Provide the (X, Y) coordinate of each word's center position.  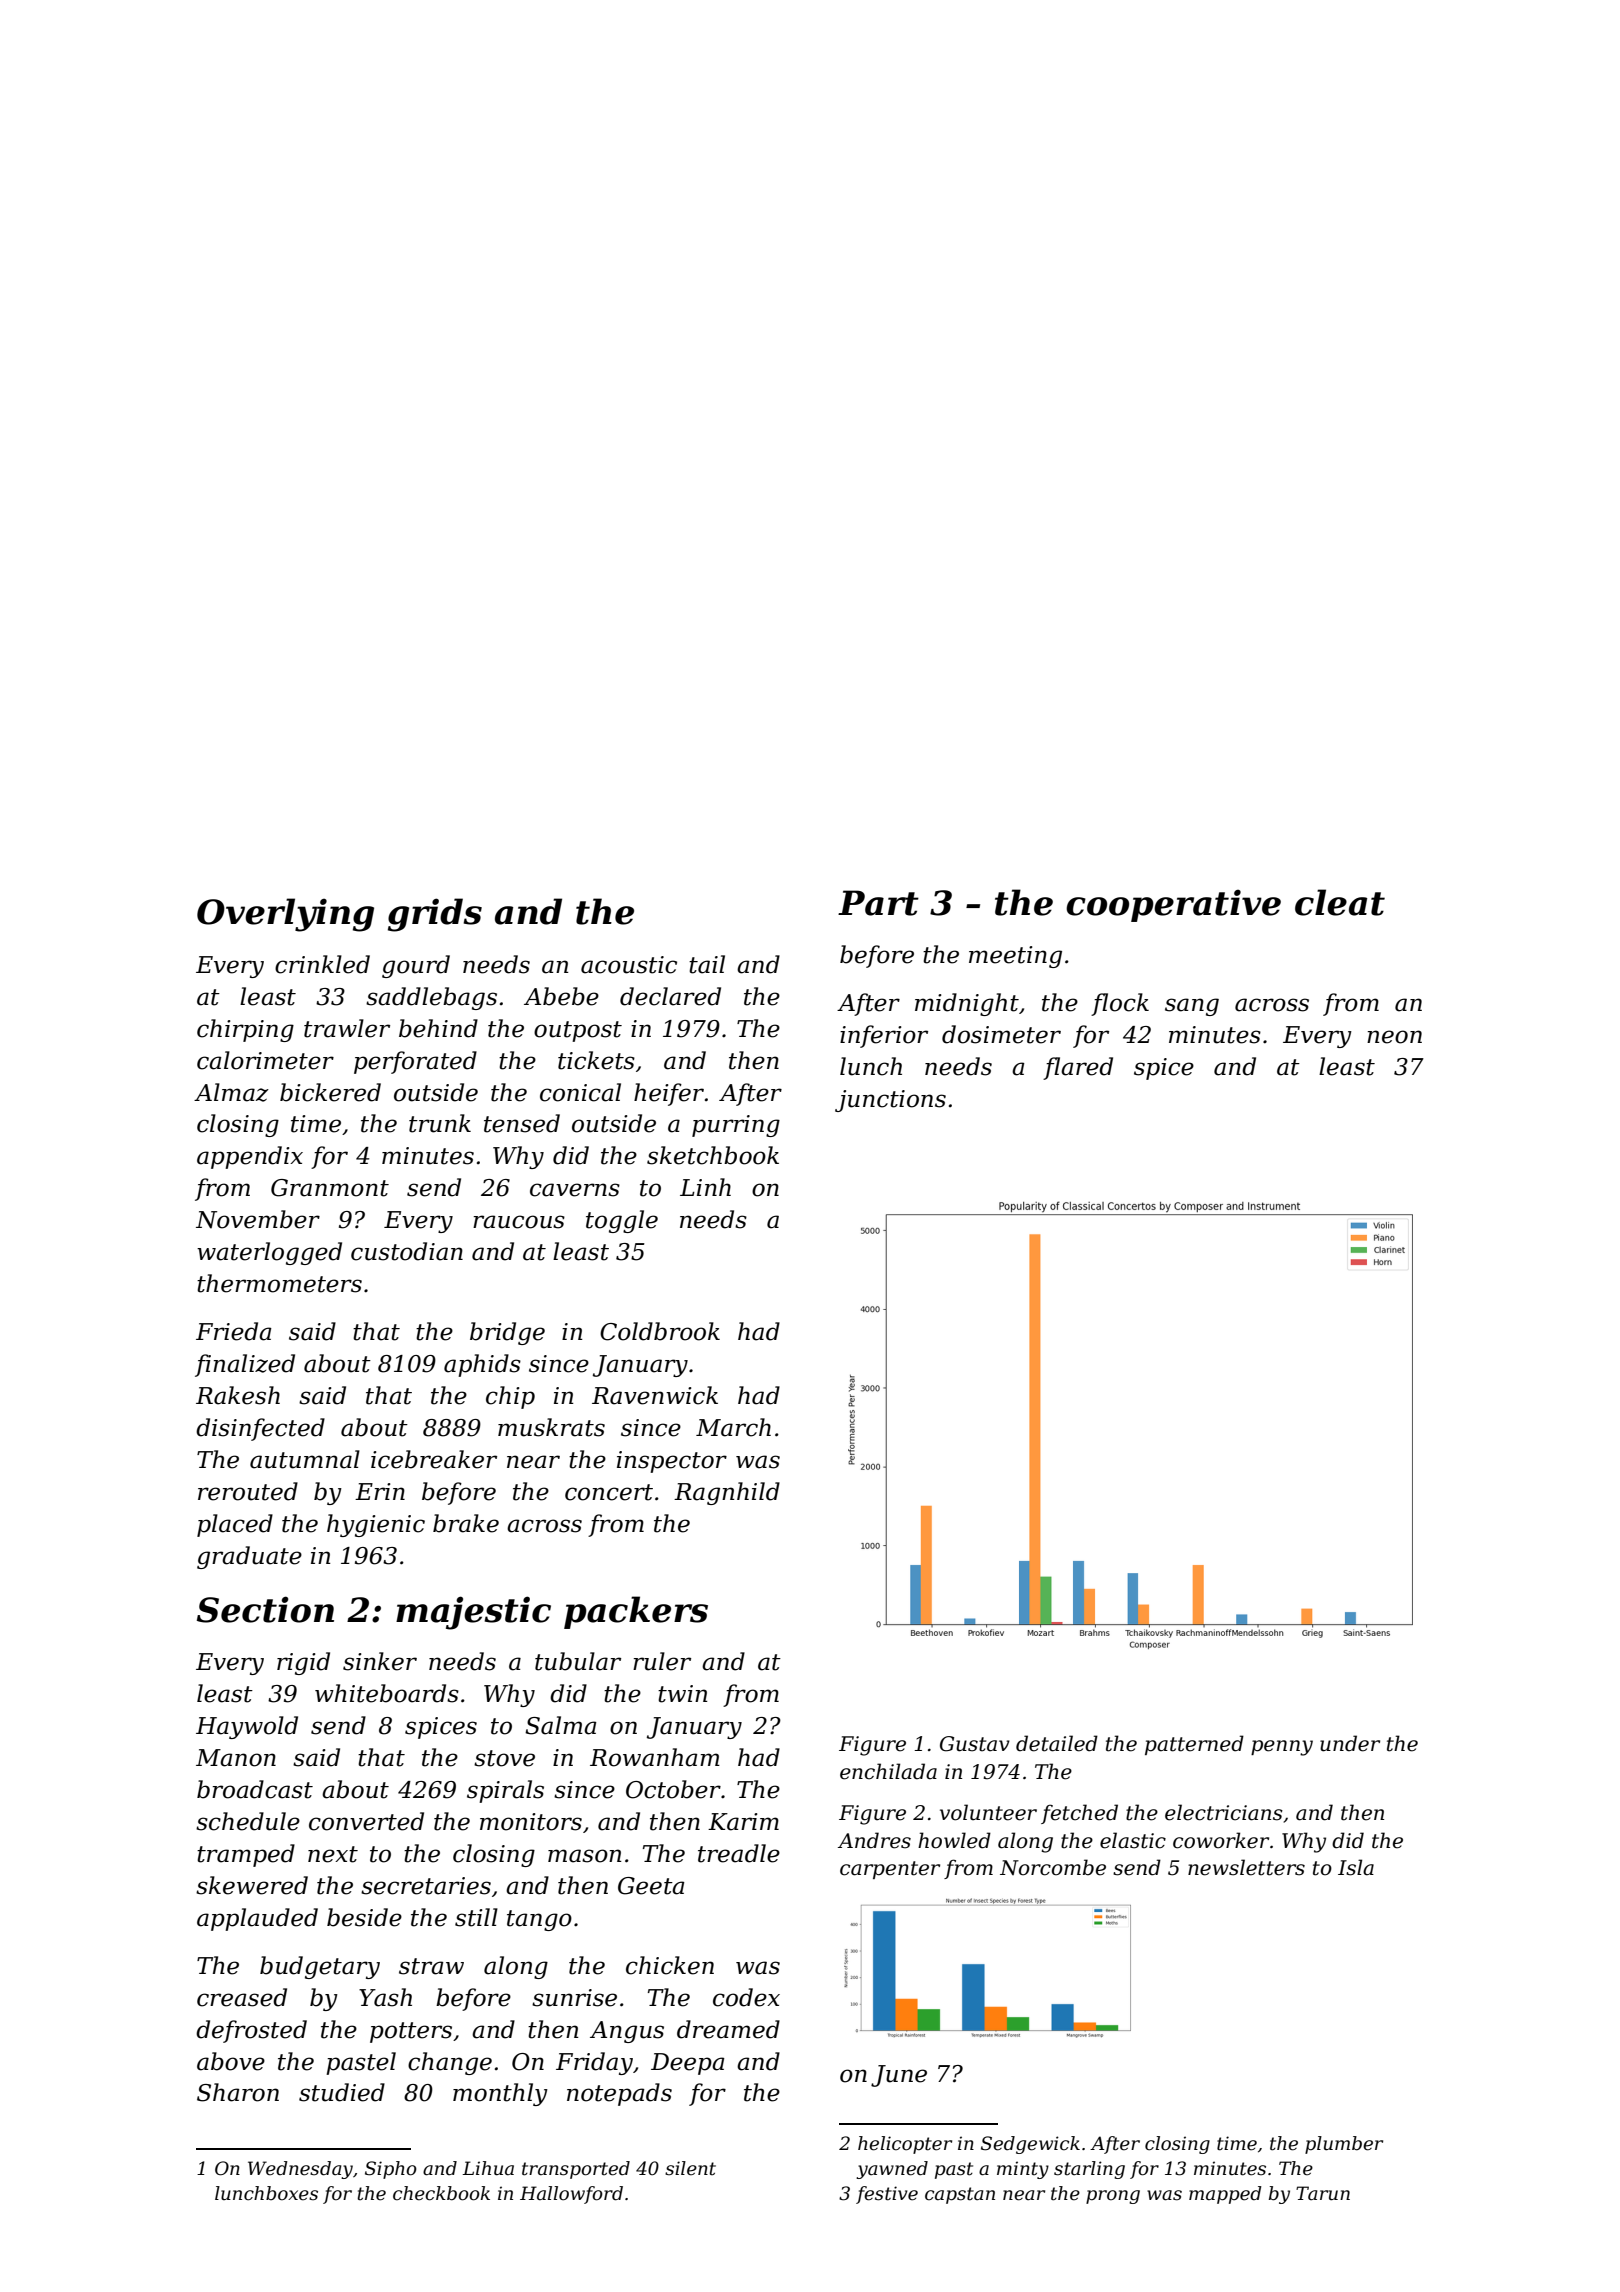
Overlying (285, 915)
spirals (505, 1791)
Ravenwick (655, 1395)
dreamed (728, 2029)
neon (1394, 1037)
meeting (1015, 957)
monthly (500, 2094)
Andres (874, 1840)
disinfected (260, 1429)
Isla (1356, 1867)
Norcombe (1053, 1867)
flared (1078, 1068)
